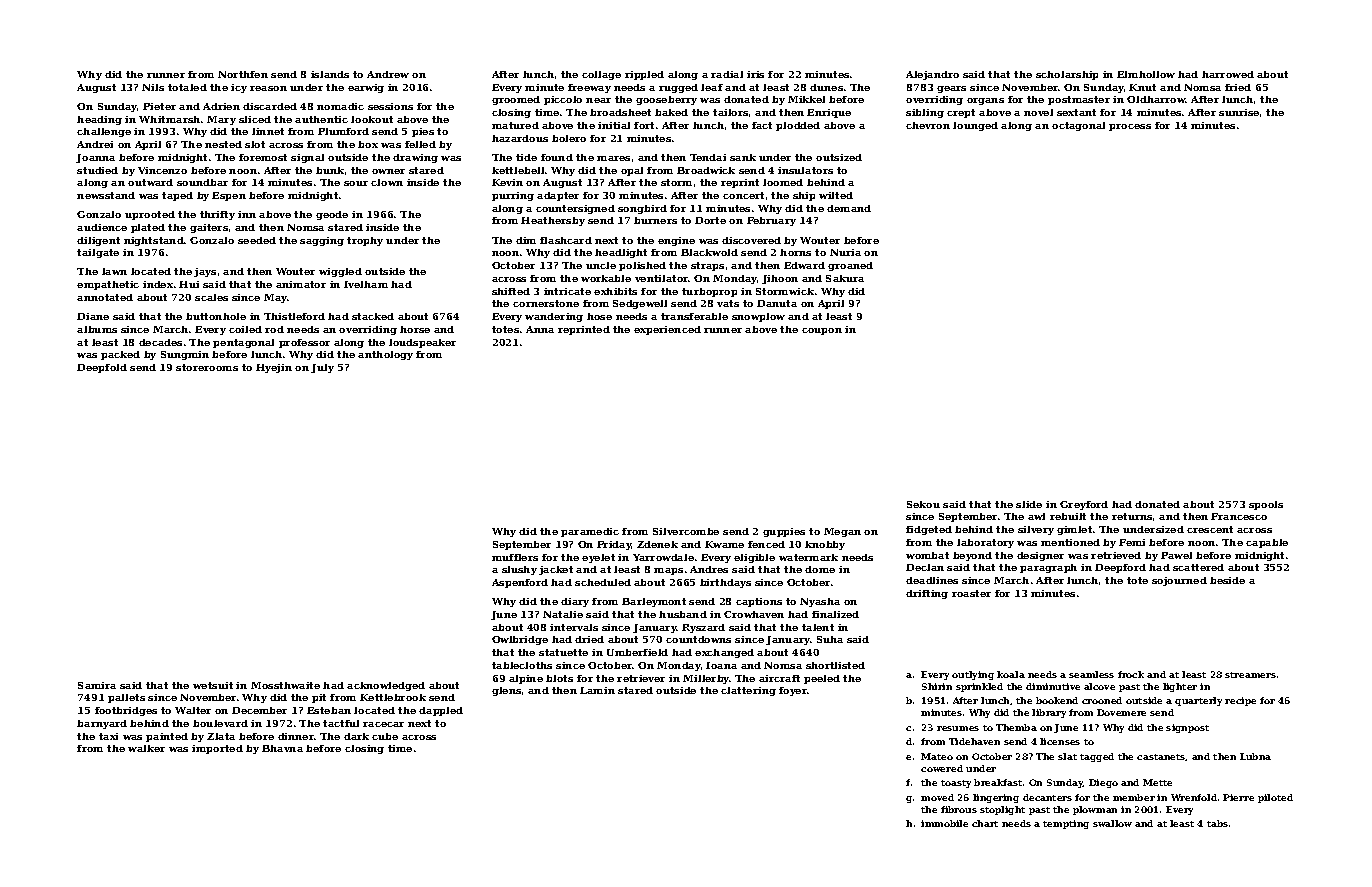 This page has height=887, width=1372. I want to click on Elmhollow, so click(1146, 74).
